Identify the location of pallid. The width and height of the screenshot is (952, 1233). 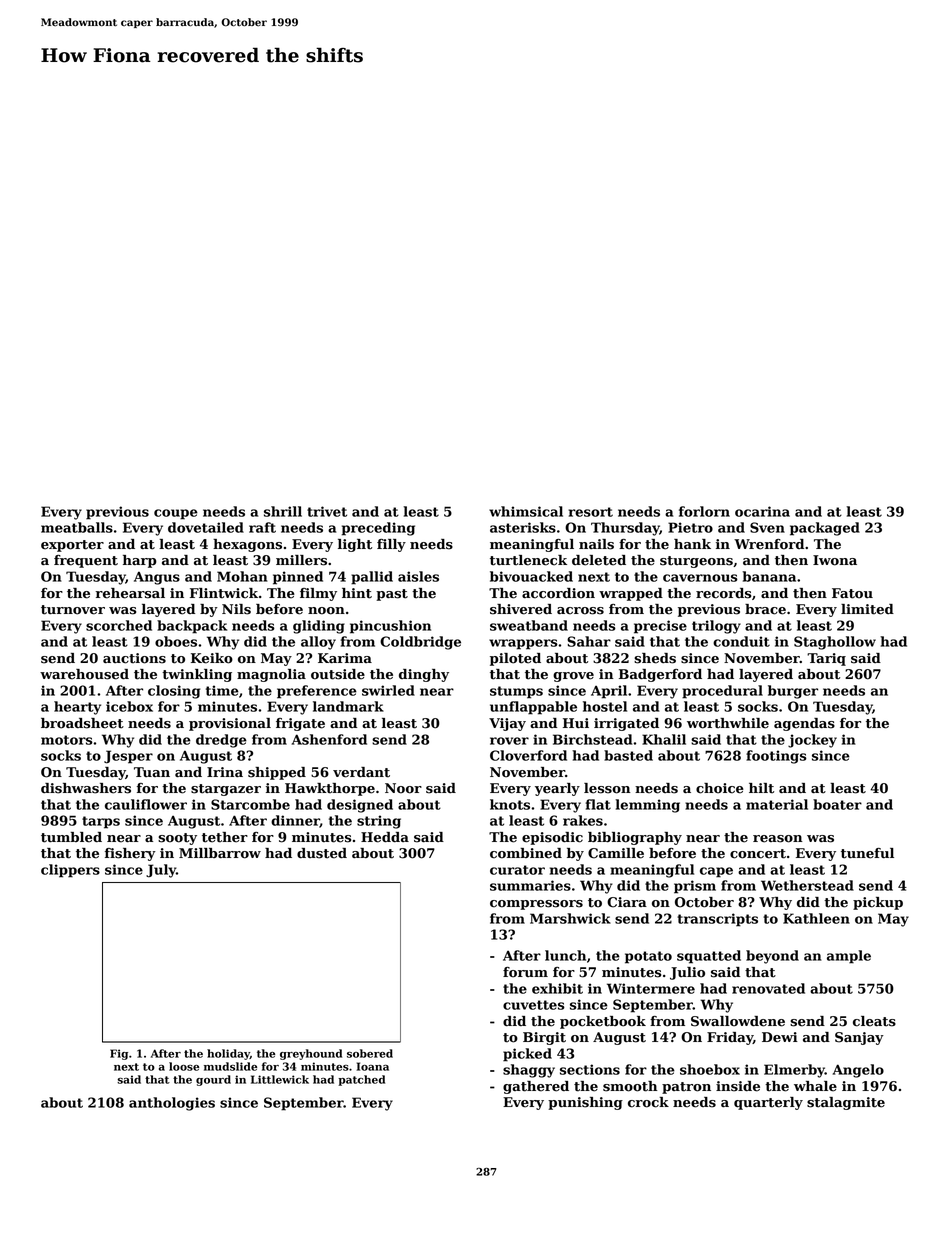
(372, 578).
